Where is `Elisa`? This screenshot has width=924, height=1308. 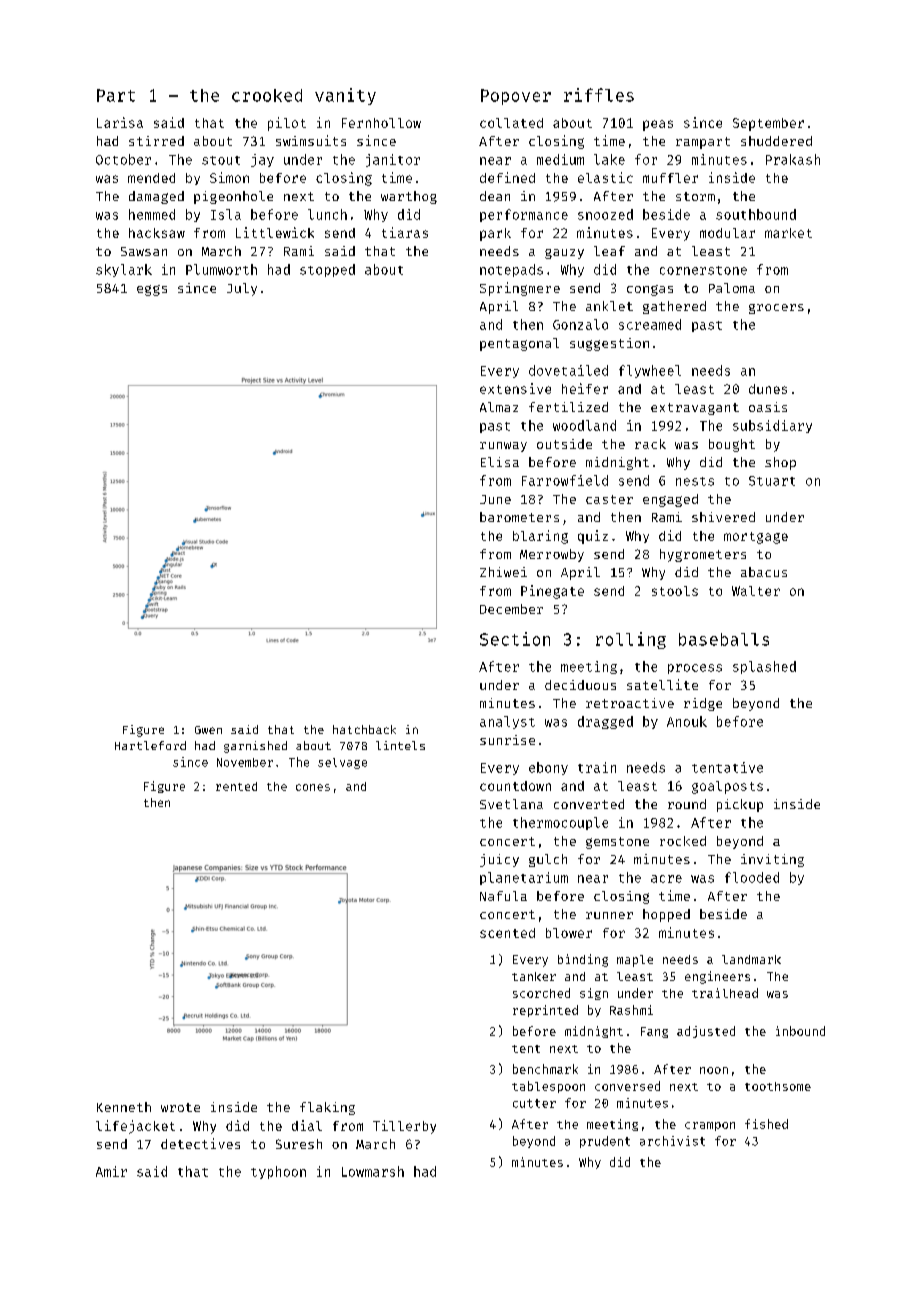
Elisa is located at coordinates (500, 462).
